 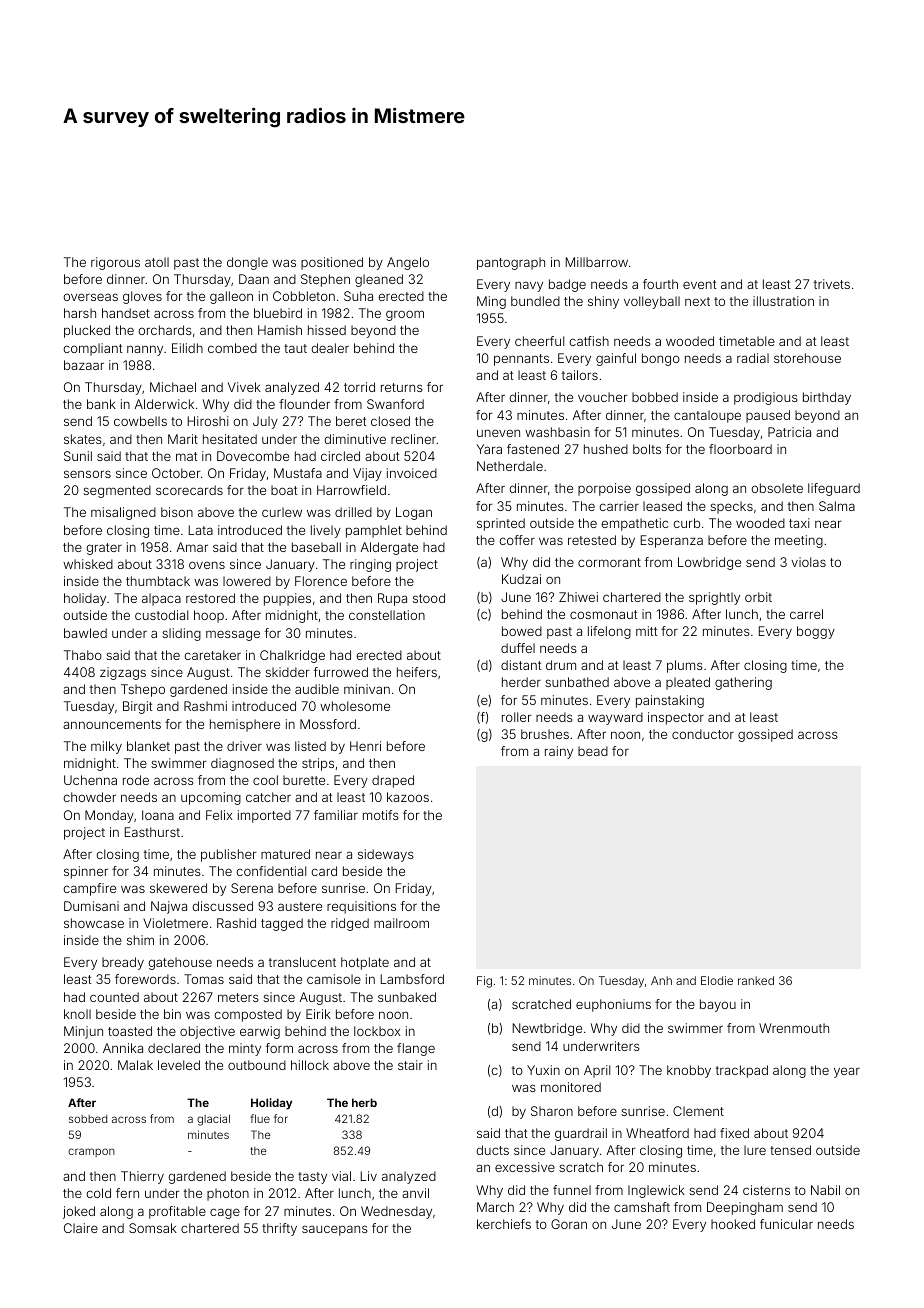 I want to click on Elodie, so click(x=717, y=980).
